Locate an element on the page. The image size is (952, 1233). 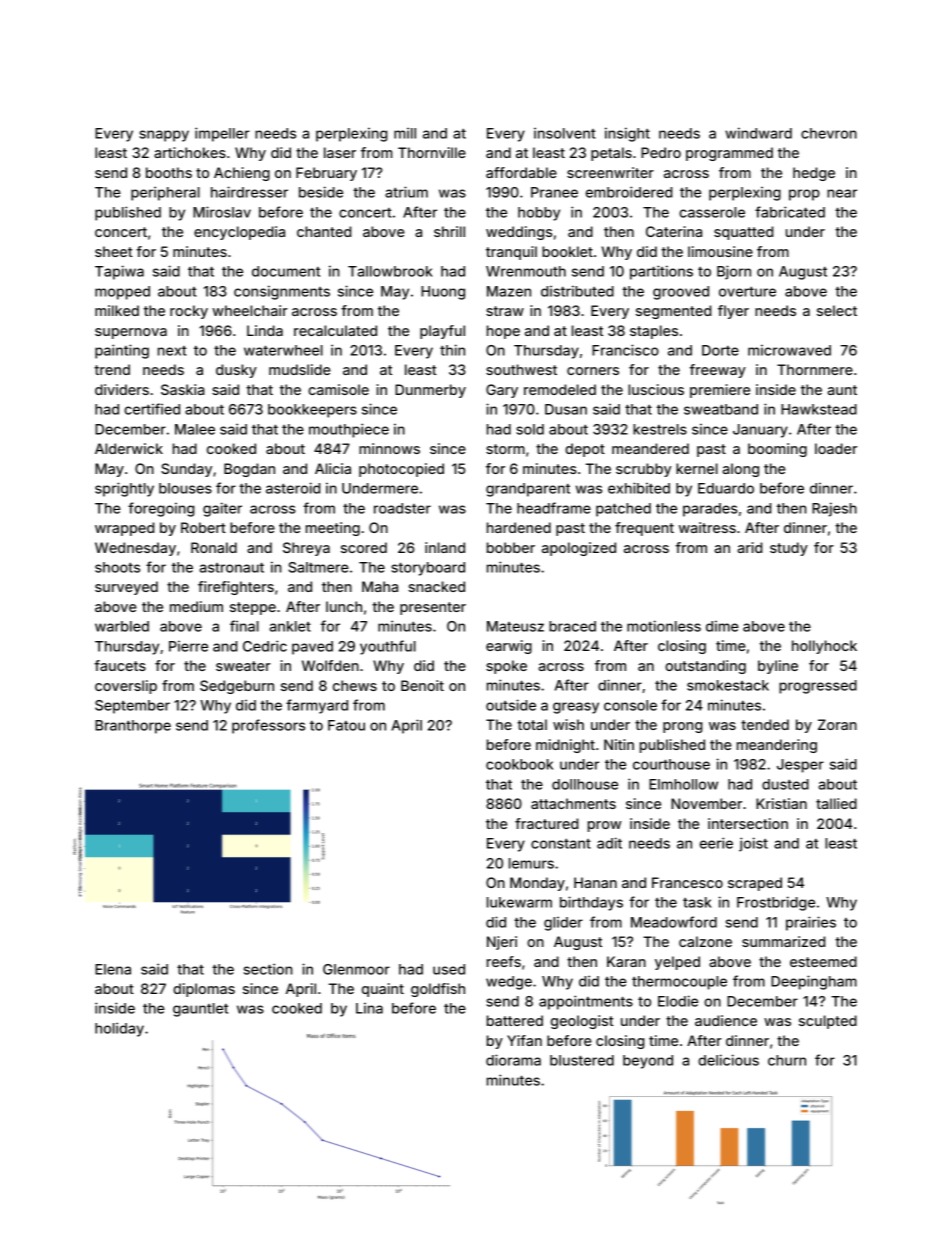
recalculated is located at coordinates (335, 330).
